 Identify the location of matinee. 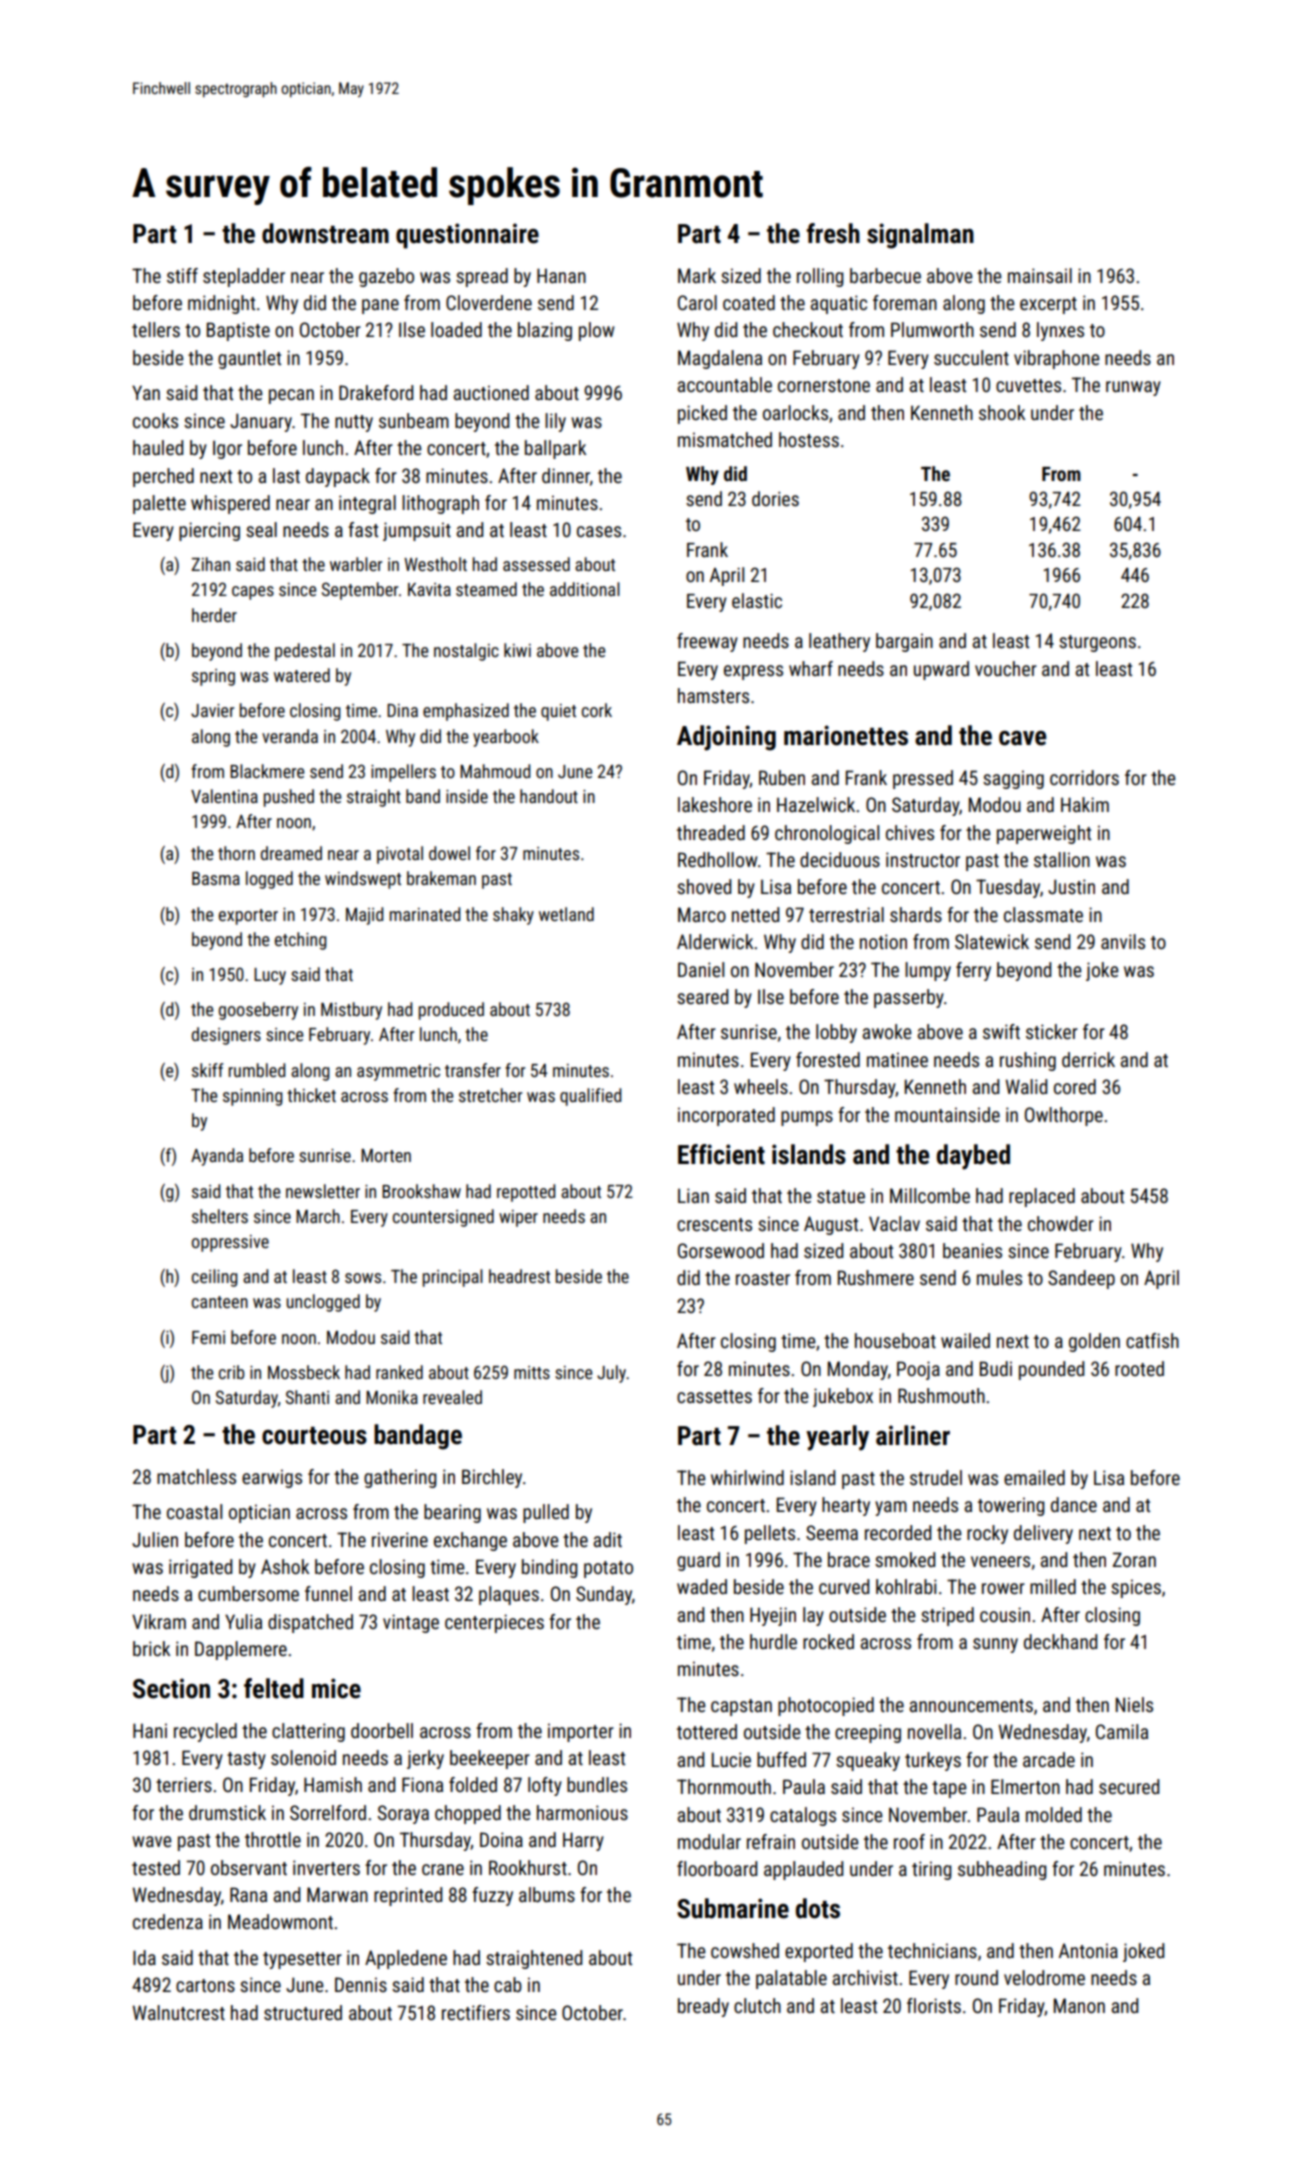
(897, 1059).
